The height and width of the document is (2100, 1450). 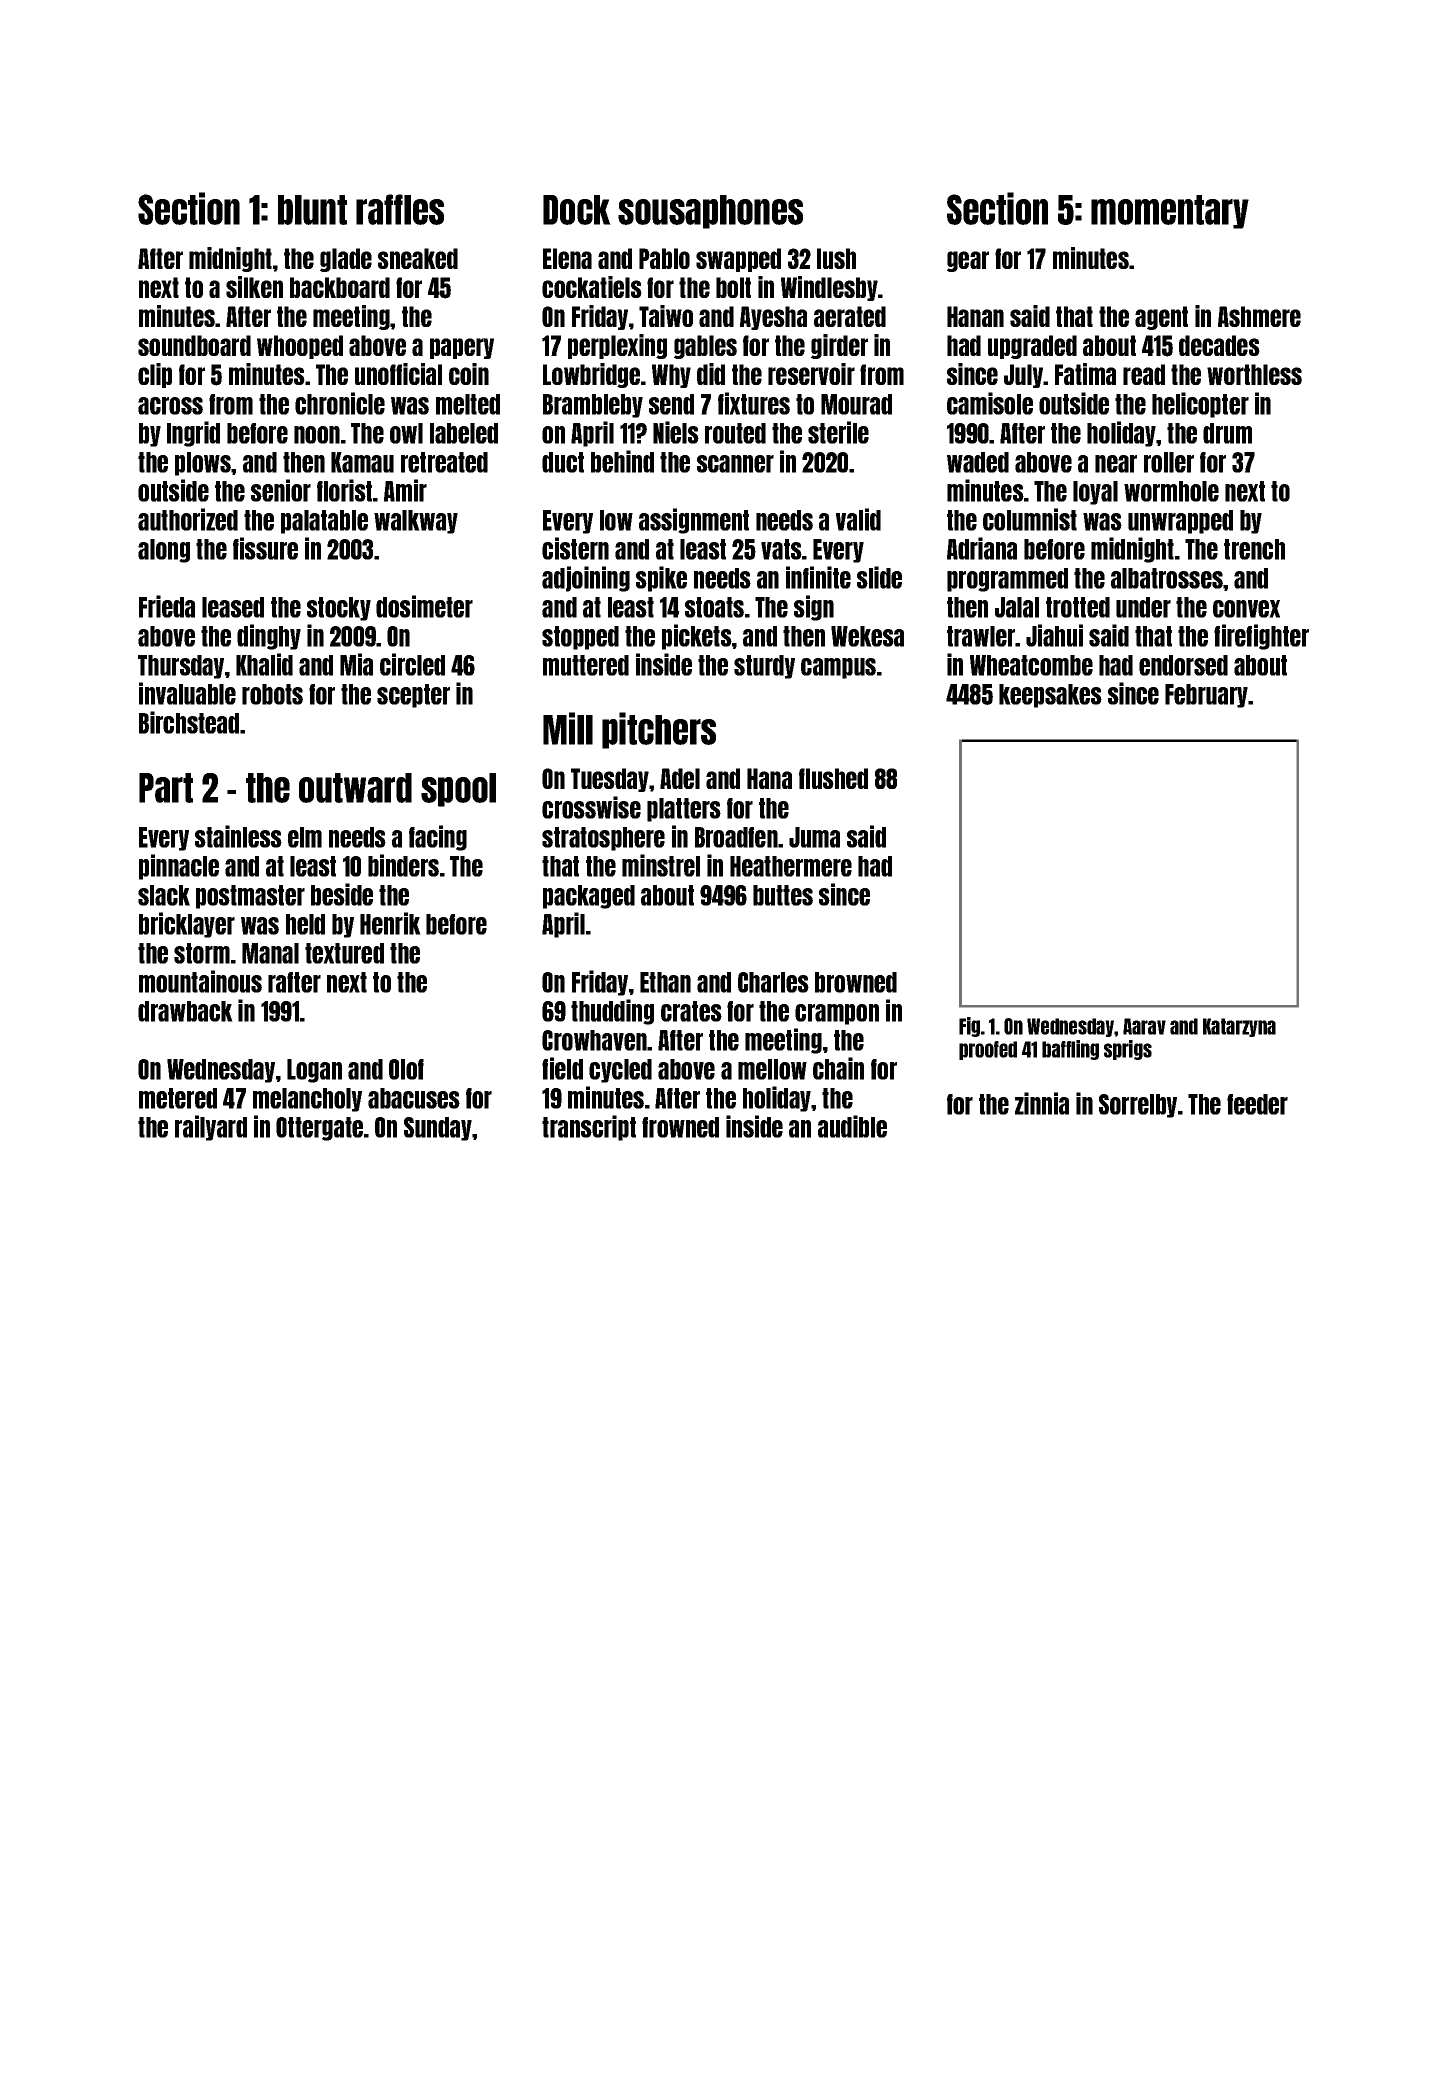 I want to click on blunt, so click(x=312, y=210).
